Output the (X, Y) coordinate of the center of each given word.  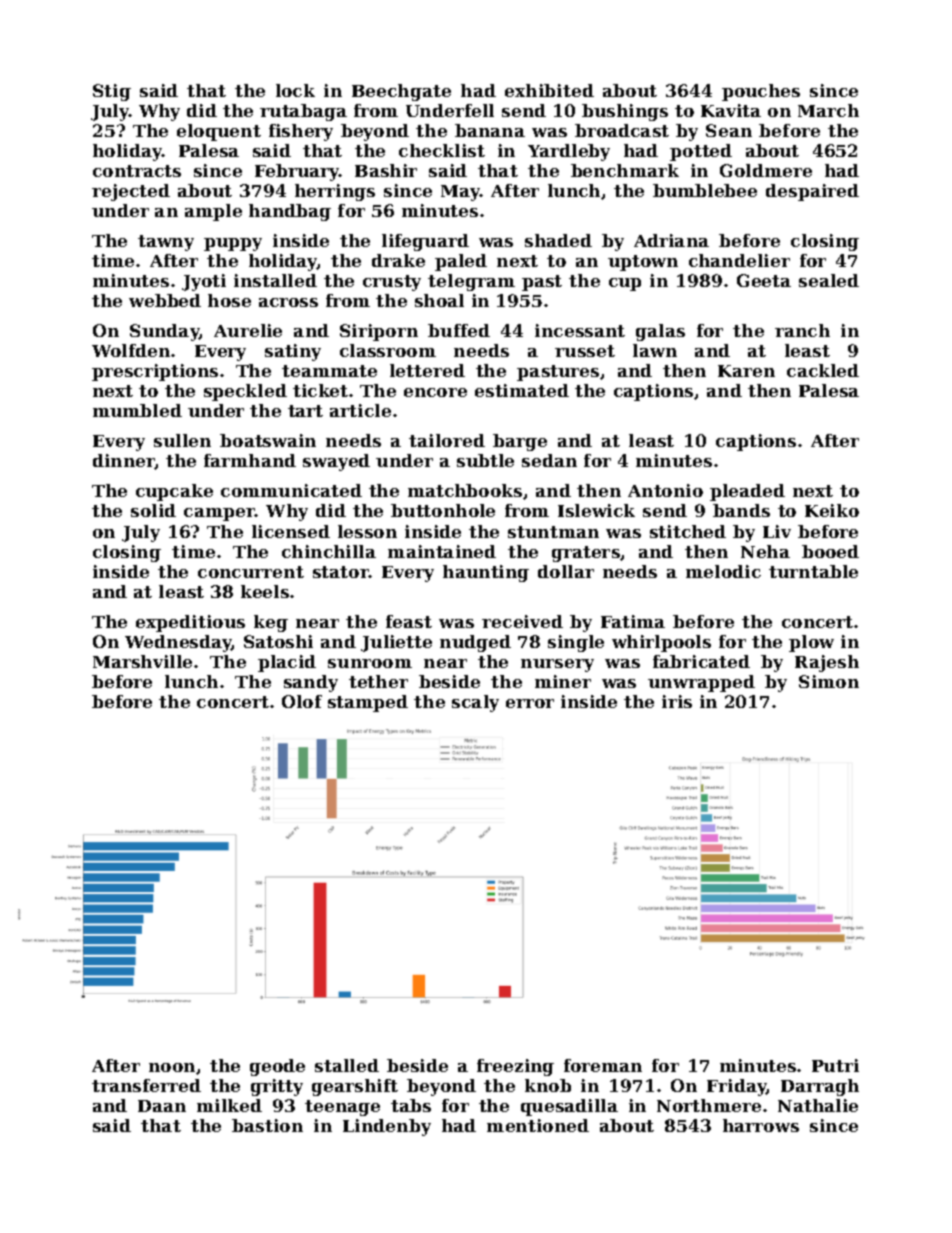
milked (229, 1105)
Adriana (671, 240)
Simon (829, 681)
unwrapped (701, 683)
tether (378, 681)
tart (305, 411)
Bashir (386, 170)
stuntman (553, 532)
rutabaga (303, 112)
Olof (302, 701)
